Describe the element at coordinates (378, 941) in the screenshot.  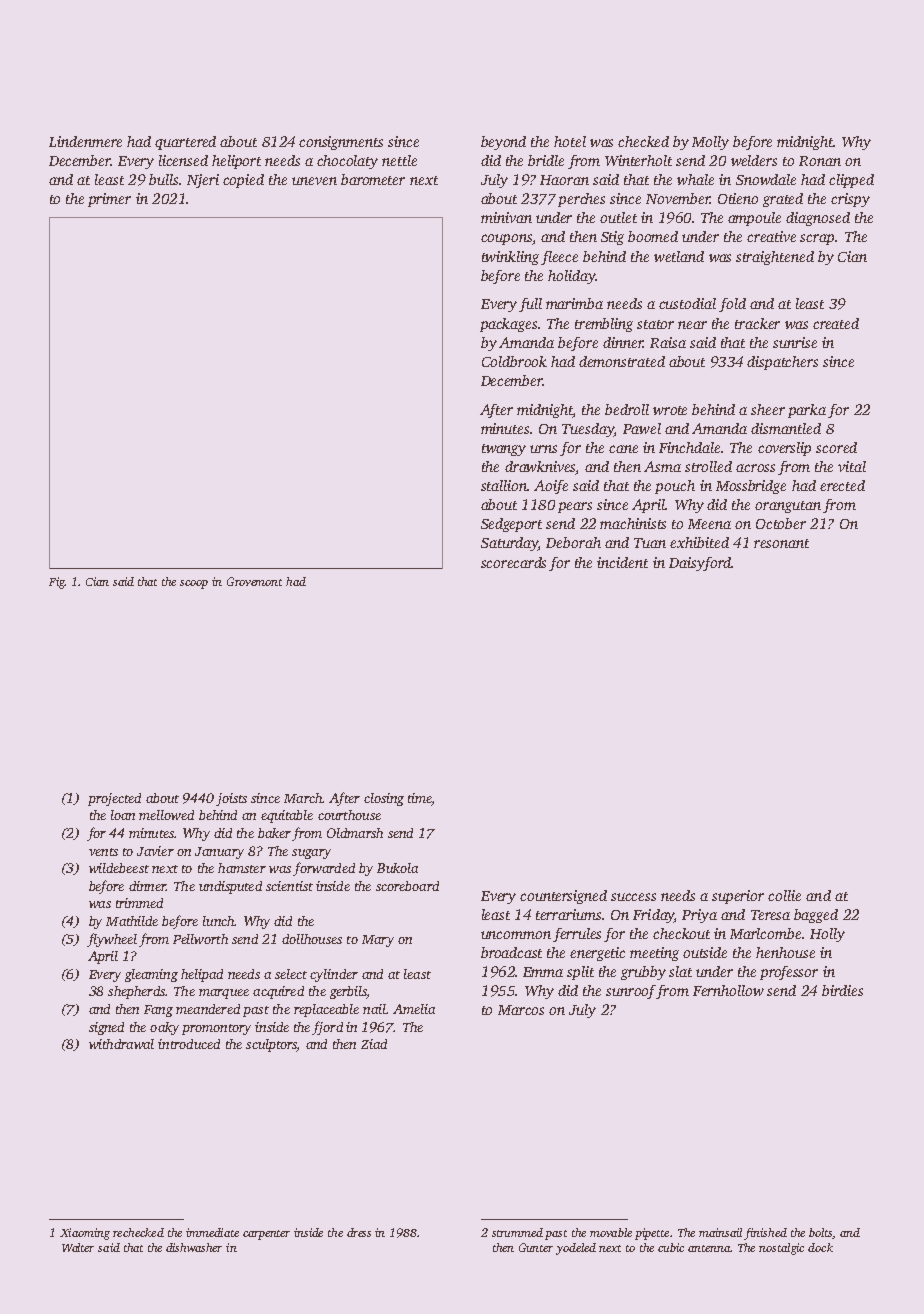
I see `Mary` at that location.
